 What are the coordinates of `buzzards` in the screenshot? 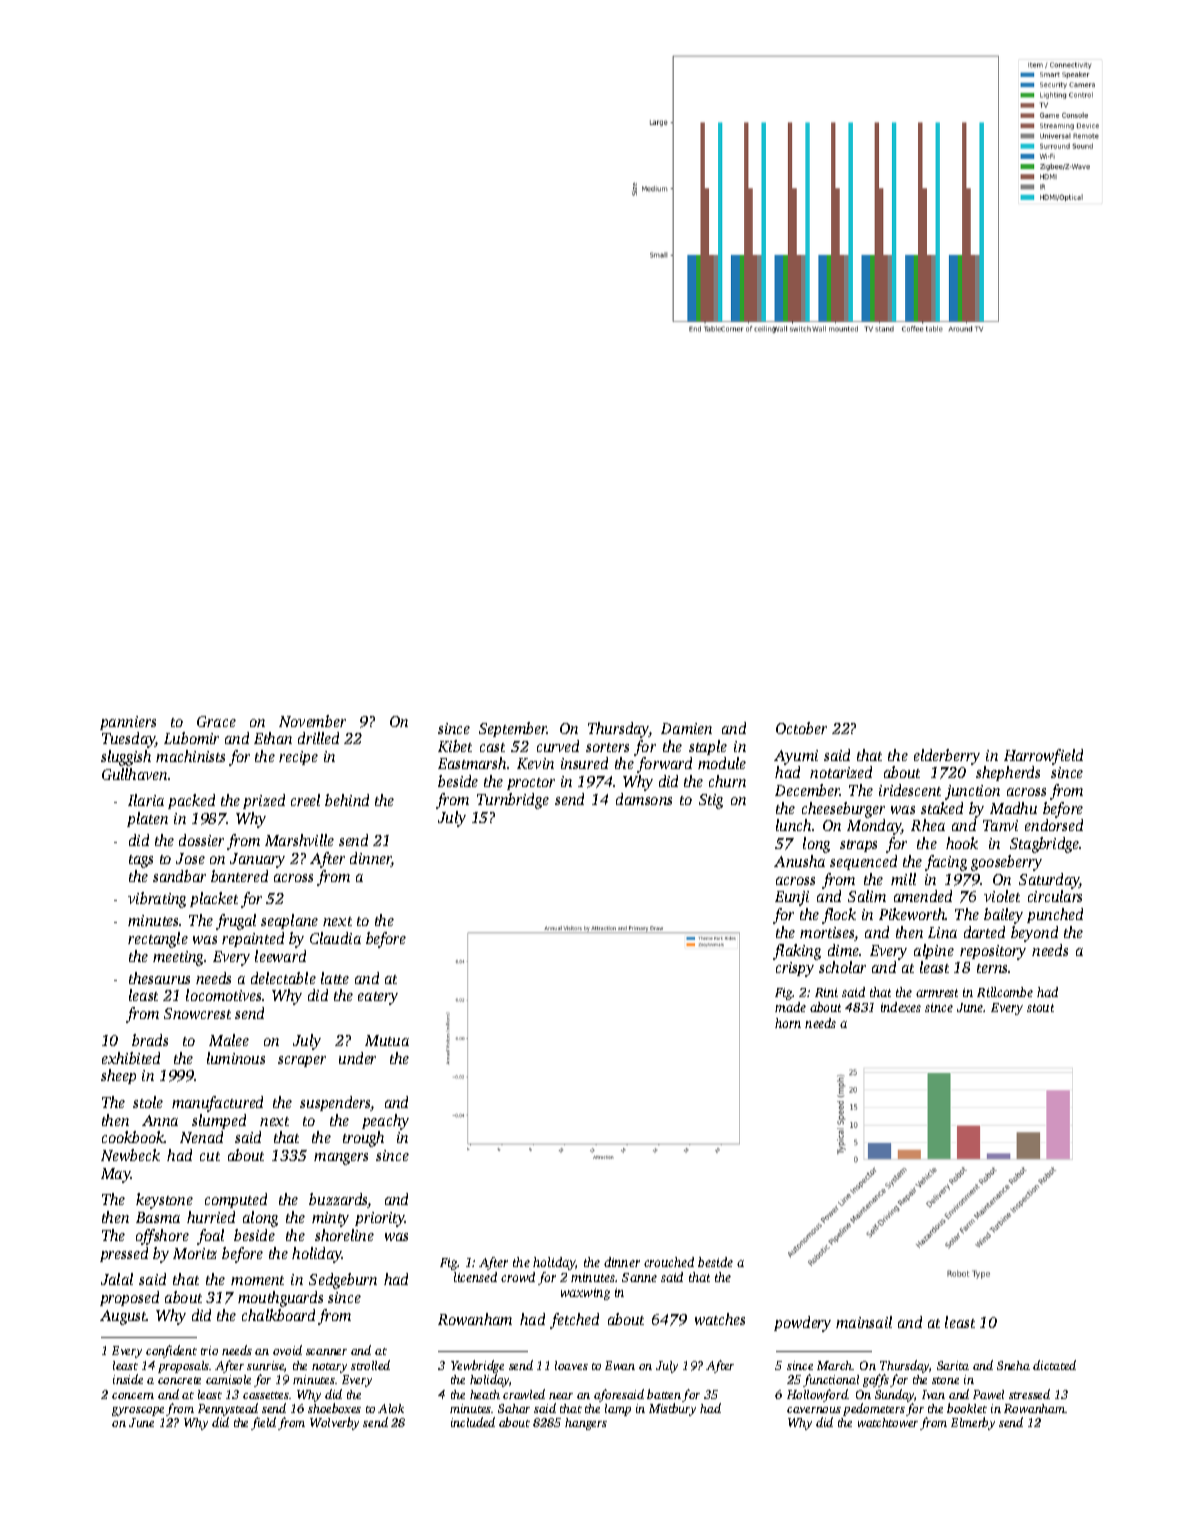 It's located at (338, 1200).
